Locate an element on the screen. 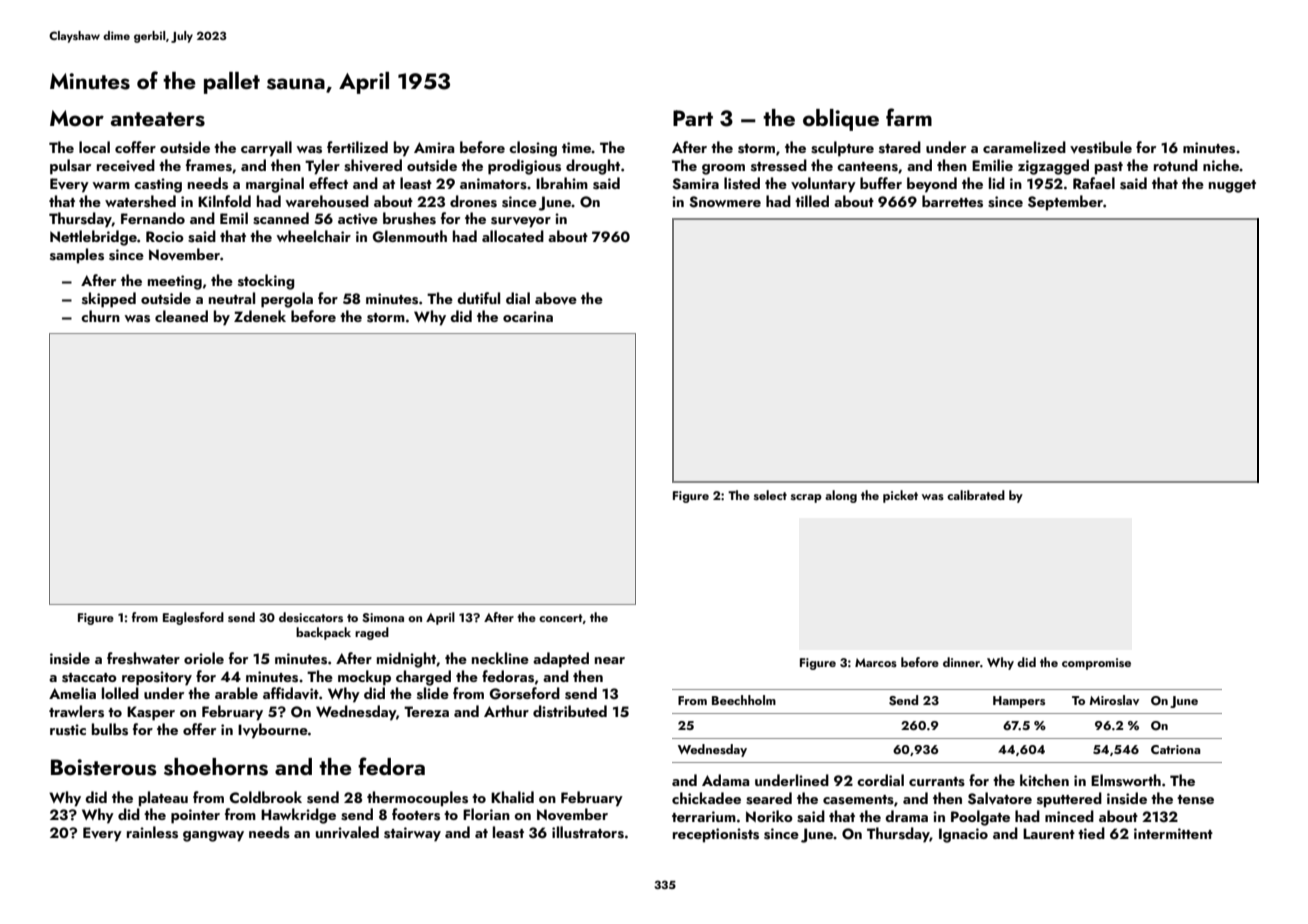 Image resolution: width=1308 pixels, height=924 pixels. Zdenek is located at coordinates (260, 316).
